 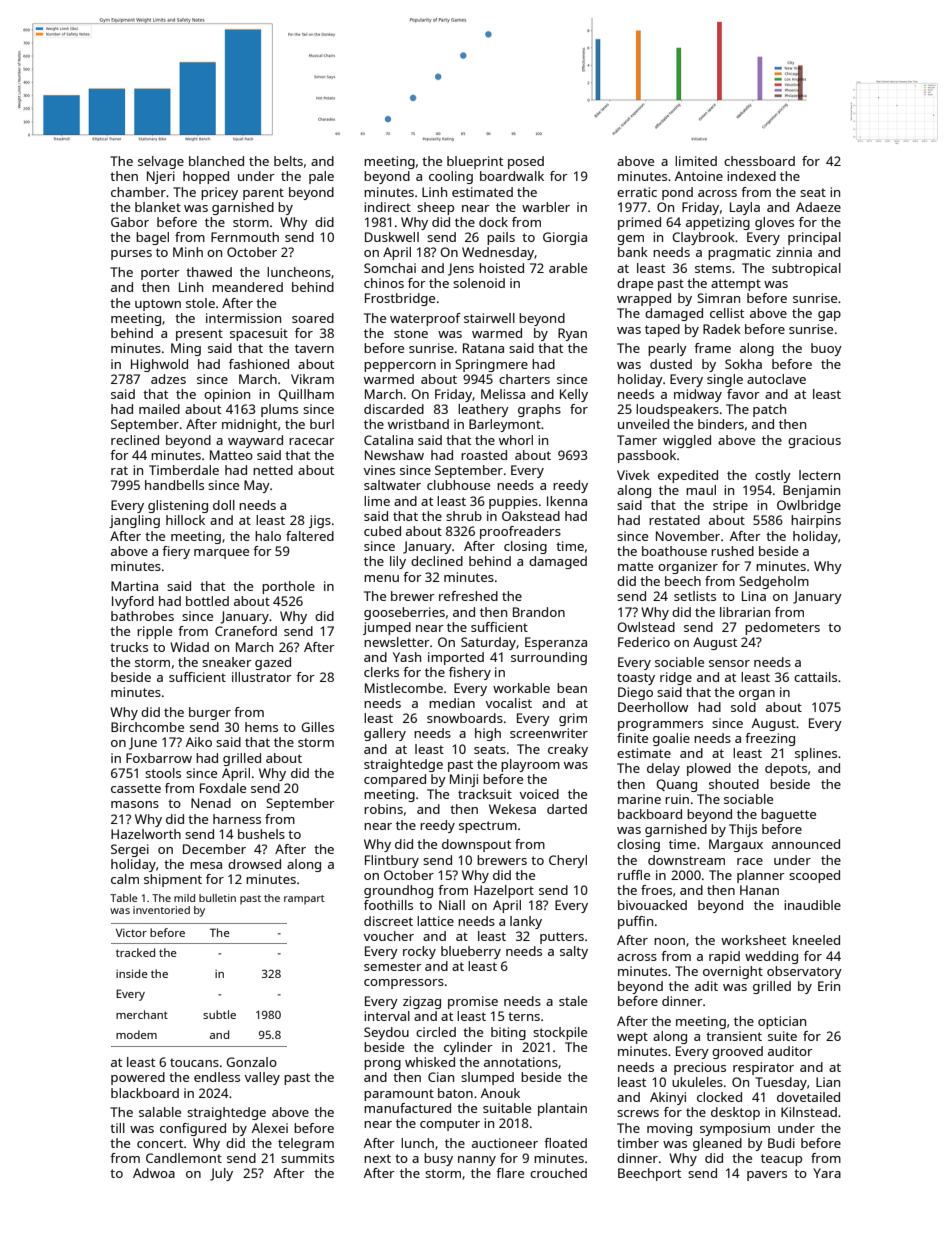 I want to click on depots, so click(x=786, y=769).
